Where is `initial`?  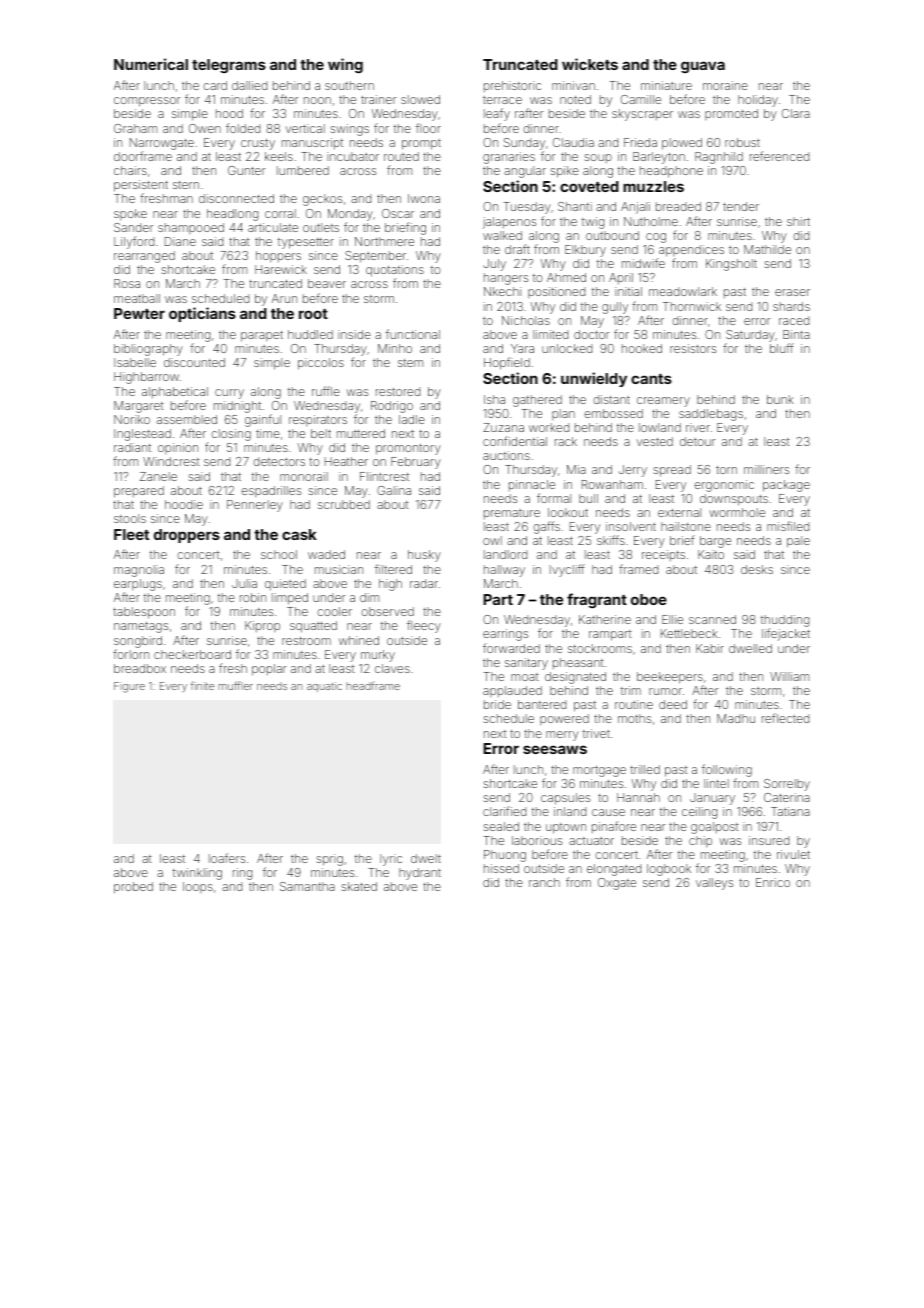
initial is located at coordinates (628, 291).
